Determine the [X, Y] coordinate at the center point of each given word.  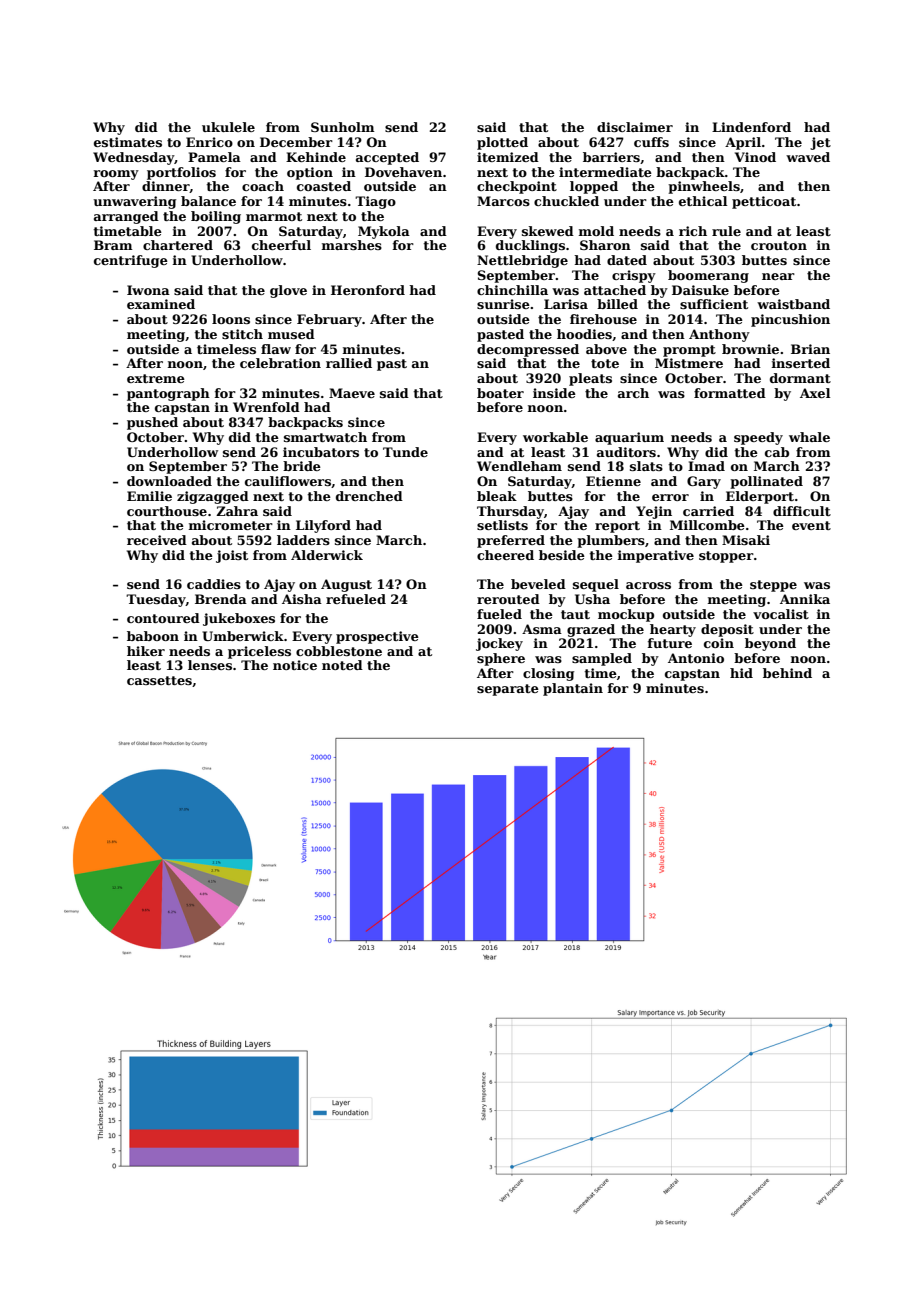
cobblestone [339, 651]
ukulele [228, 127]
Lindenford [751, 127]
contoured [163, 618]
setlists [502, 525]
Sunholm [343, 127]
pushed [152, 423]
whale [809, 437]
